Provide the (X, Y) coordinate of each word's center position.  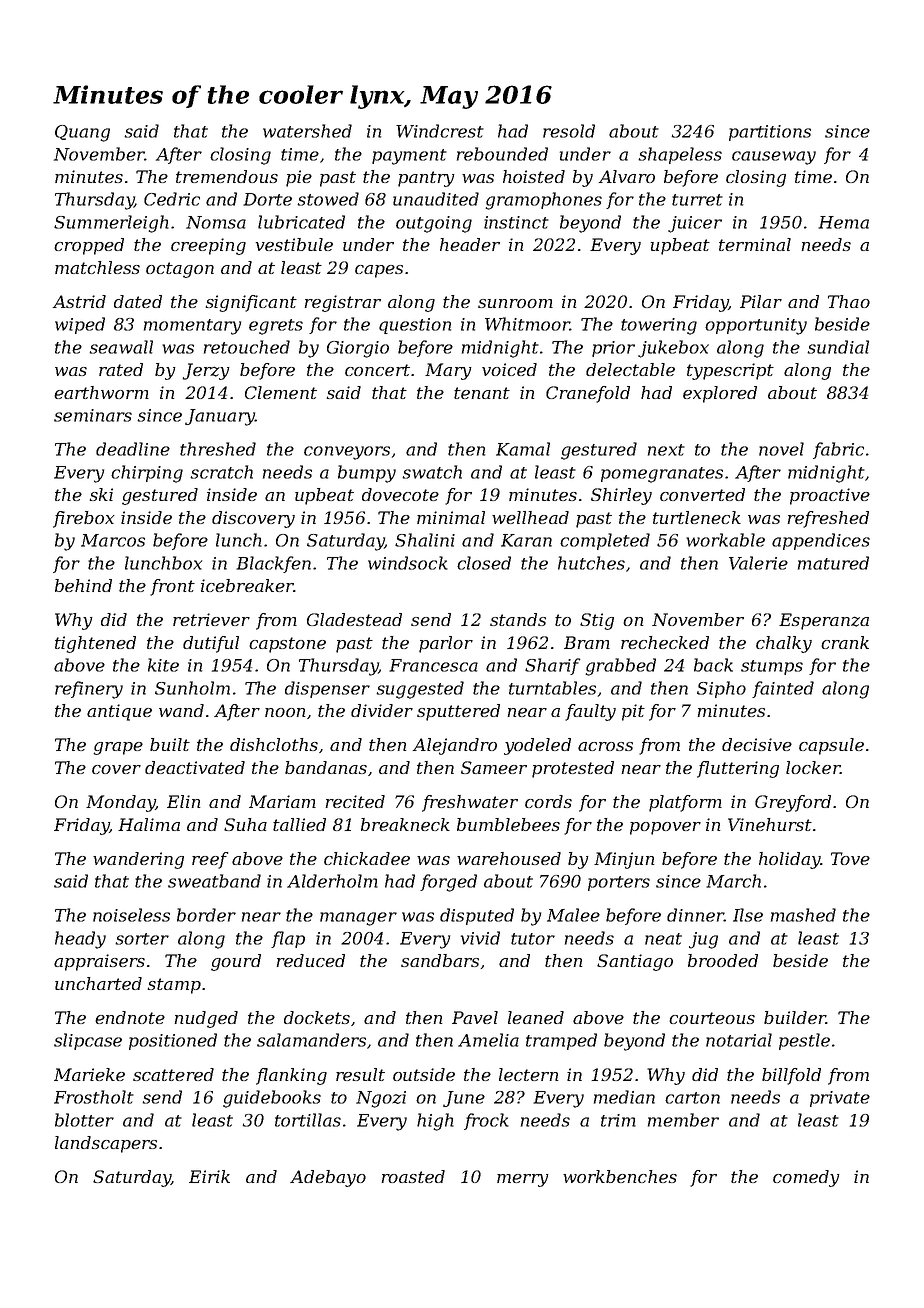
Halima (149, 824)
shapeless (680, 155)
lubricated (301, 222)
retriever (211, 619)
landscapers (106, 1144)
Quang (82, 133)
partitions (770, 133)
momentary (192, 327)
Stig (597, 621)
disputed (477, 916)
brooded (723, 960)
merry (523, 1180)
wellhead (530, 517)
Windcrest (440, 131)
